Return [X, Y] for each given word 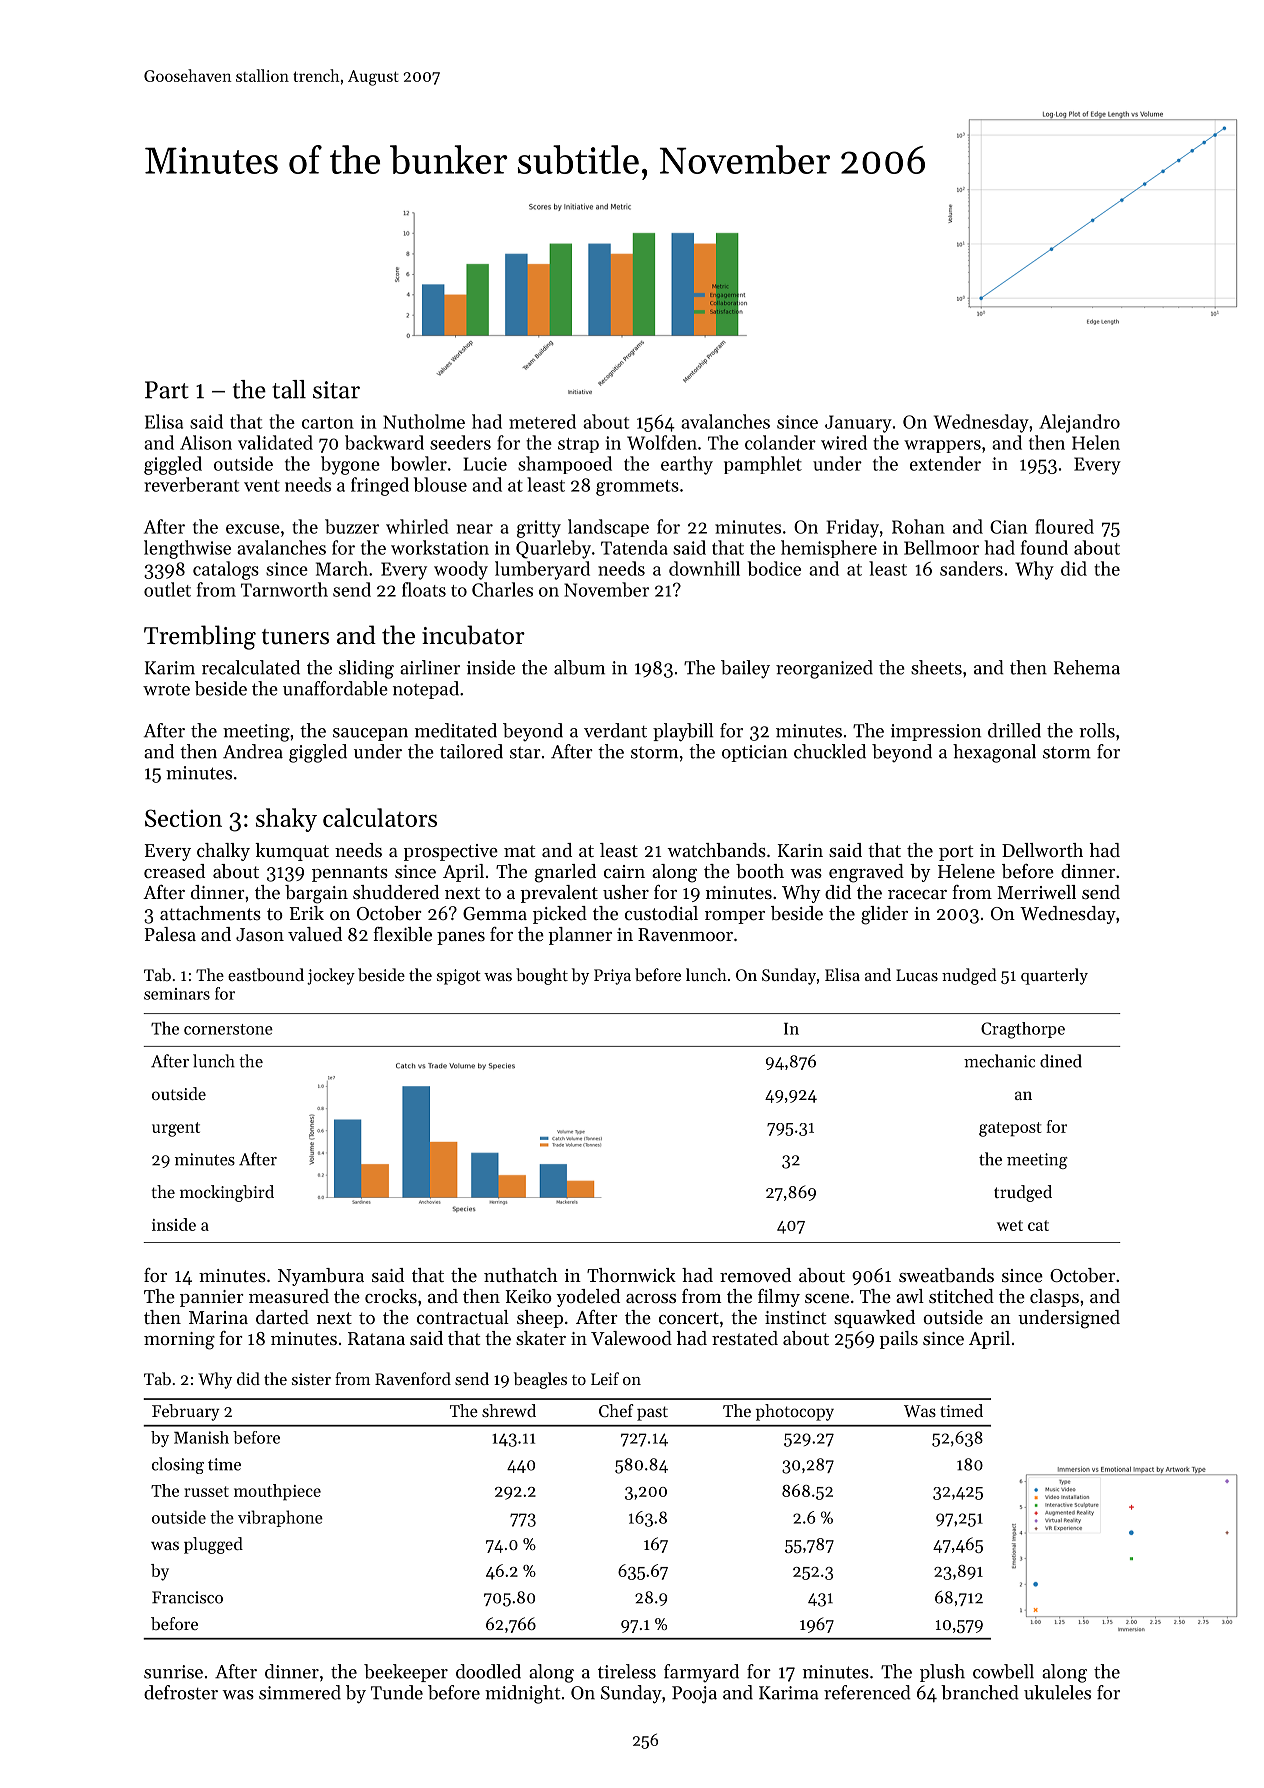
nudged [969, 976]
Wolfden [662, 442]
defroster [181, 1692]
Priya [612, 977]
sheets [936, 667]
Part [167, 390]
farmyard [701, 1673]
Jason [260, 934]
